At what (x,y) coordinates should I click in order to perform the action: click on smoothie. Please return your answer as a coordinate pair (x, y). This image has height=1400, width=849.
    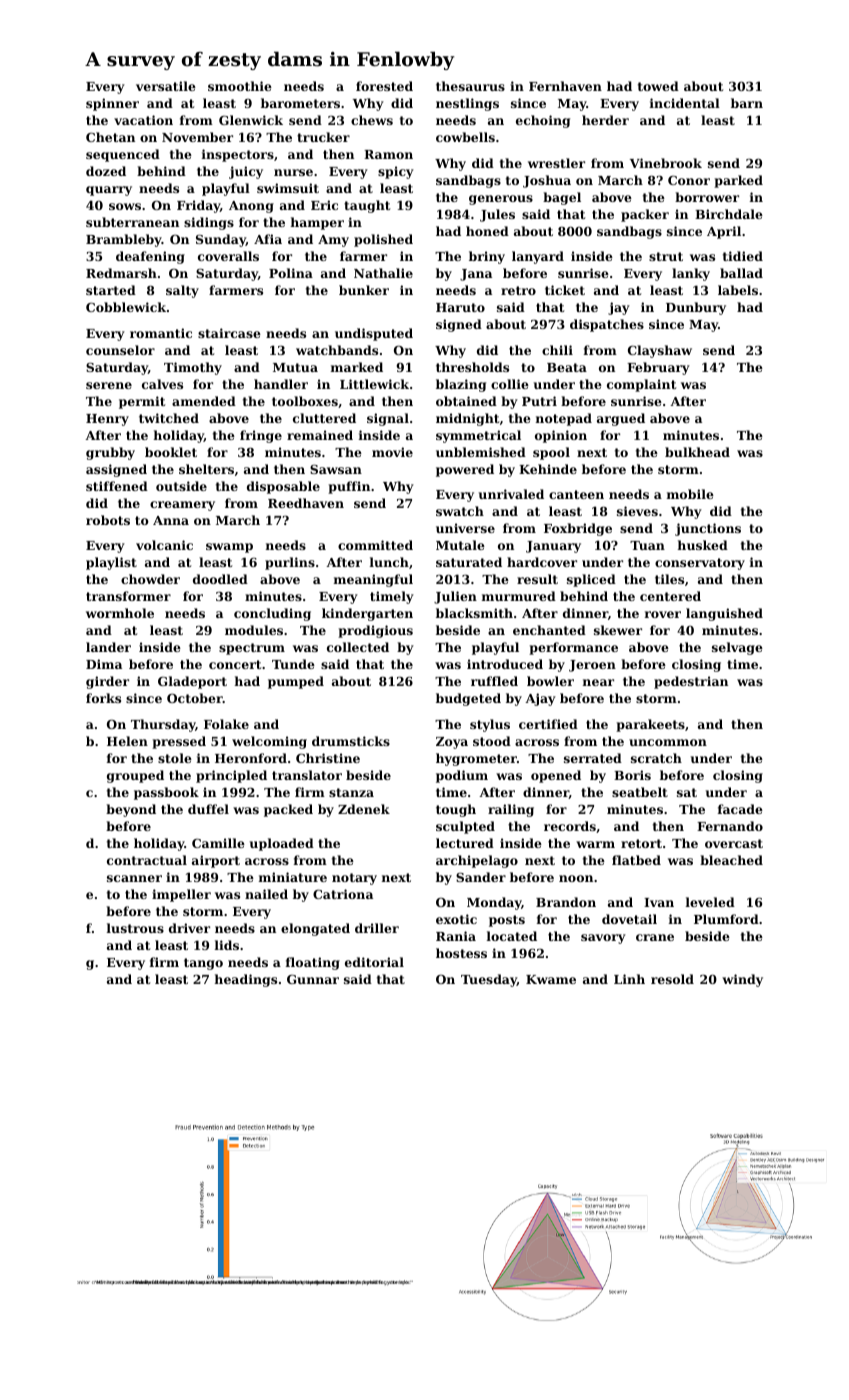
    Looking at the image, I should click on (240, 86).
